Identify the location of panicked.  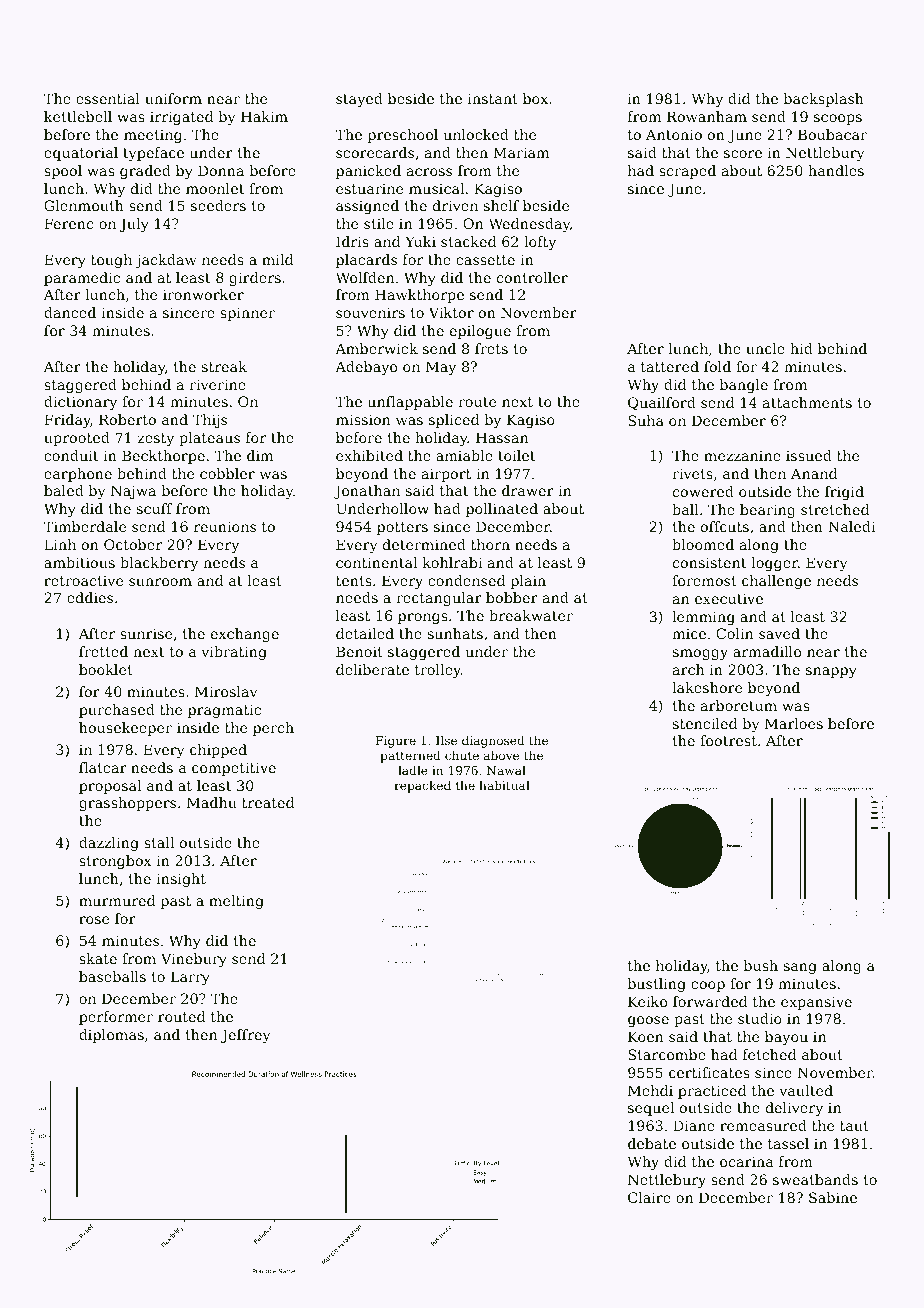
(368, 172).
